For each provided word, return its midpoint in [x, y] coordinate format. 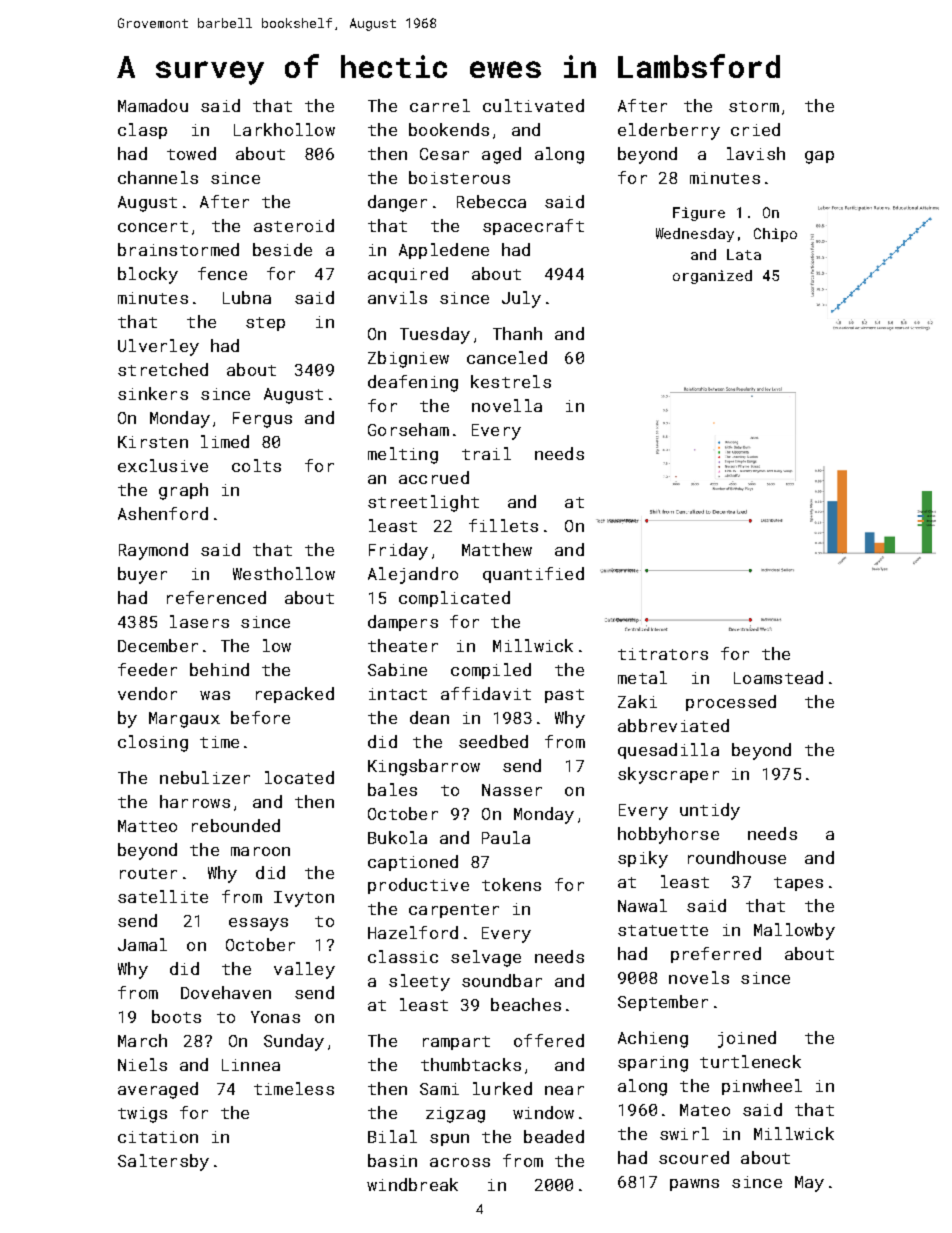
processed [731, 703]
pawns [694, 1185]
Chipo [775, 235]
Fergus [262, 420]
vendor [147, 693]
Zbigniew [408, 359]
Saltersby [163, 1162]
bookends [449, 129]
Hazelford [413, 932]
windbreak [412, 1184]
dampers [403, 623]
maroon [260, 851]
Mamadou [153, 105]
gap [819, 157]
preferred [716, 955]
